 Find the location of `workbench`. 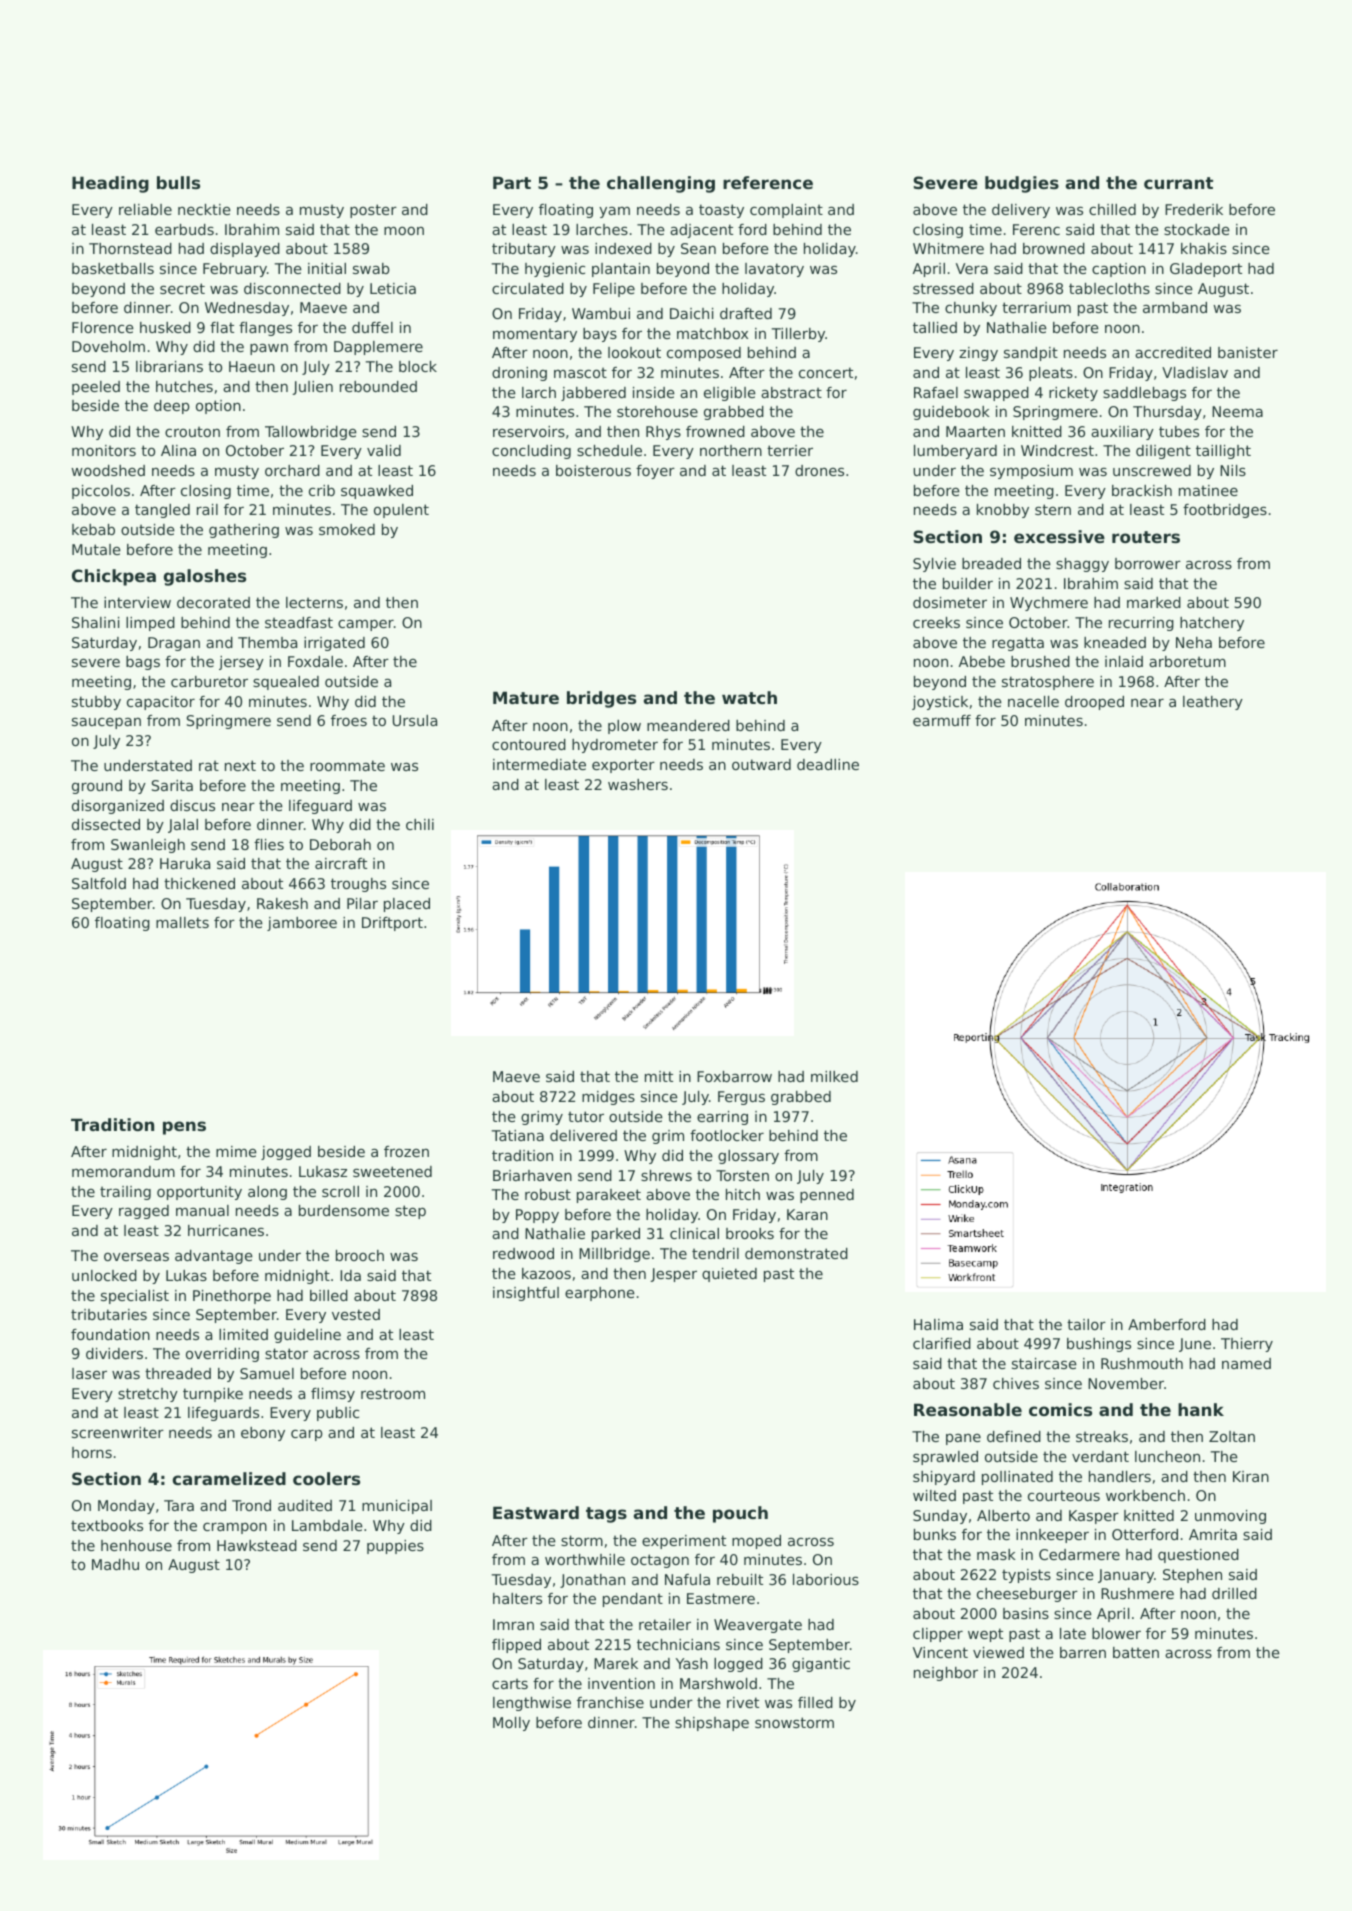

workbench is located at coordinates (1145, 1495).
